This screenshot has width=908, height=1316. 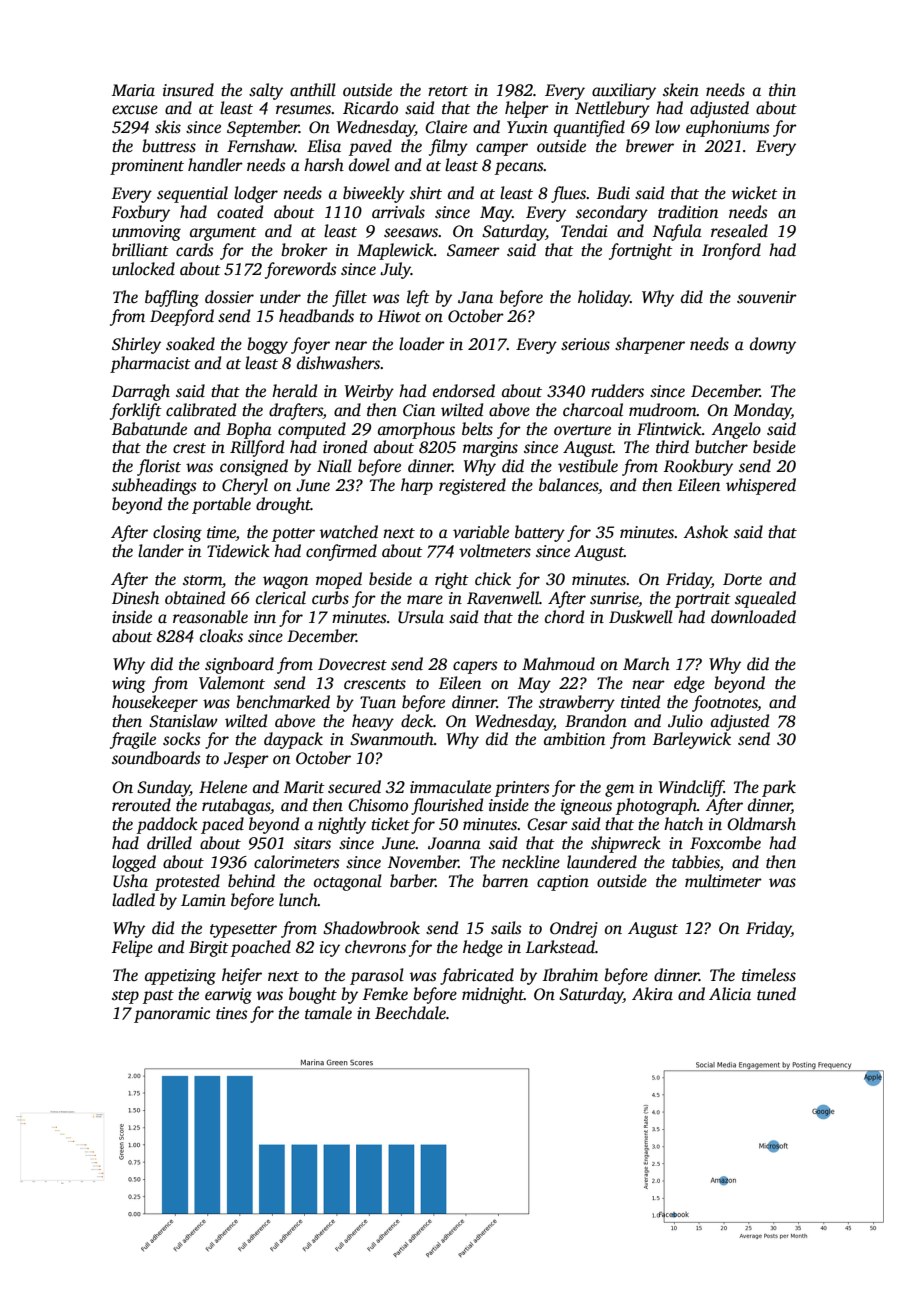 What do you see at coordinates (242, 976) in the screenshot?
I see `heifer` at bounding box center [242, 976].
